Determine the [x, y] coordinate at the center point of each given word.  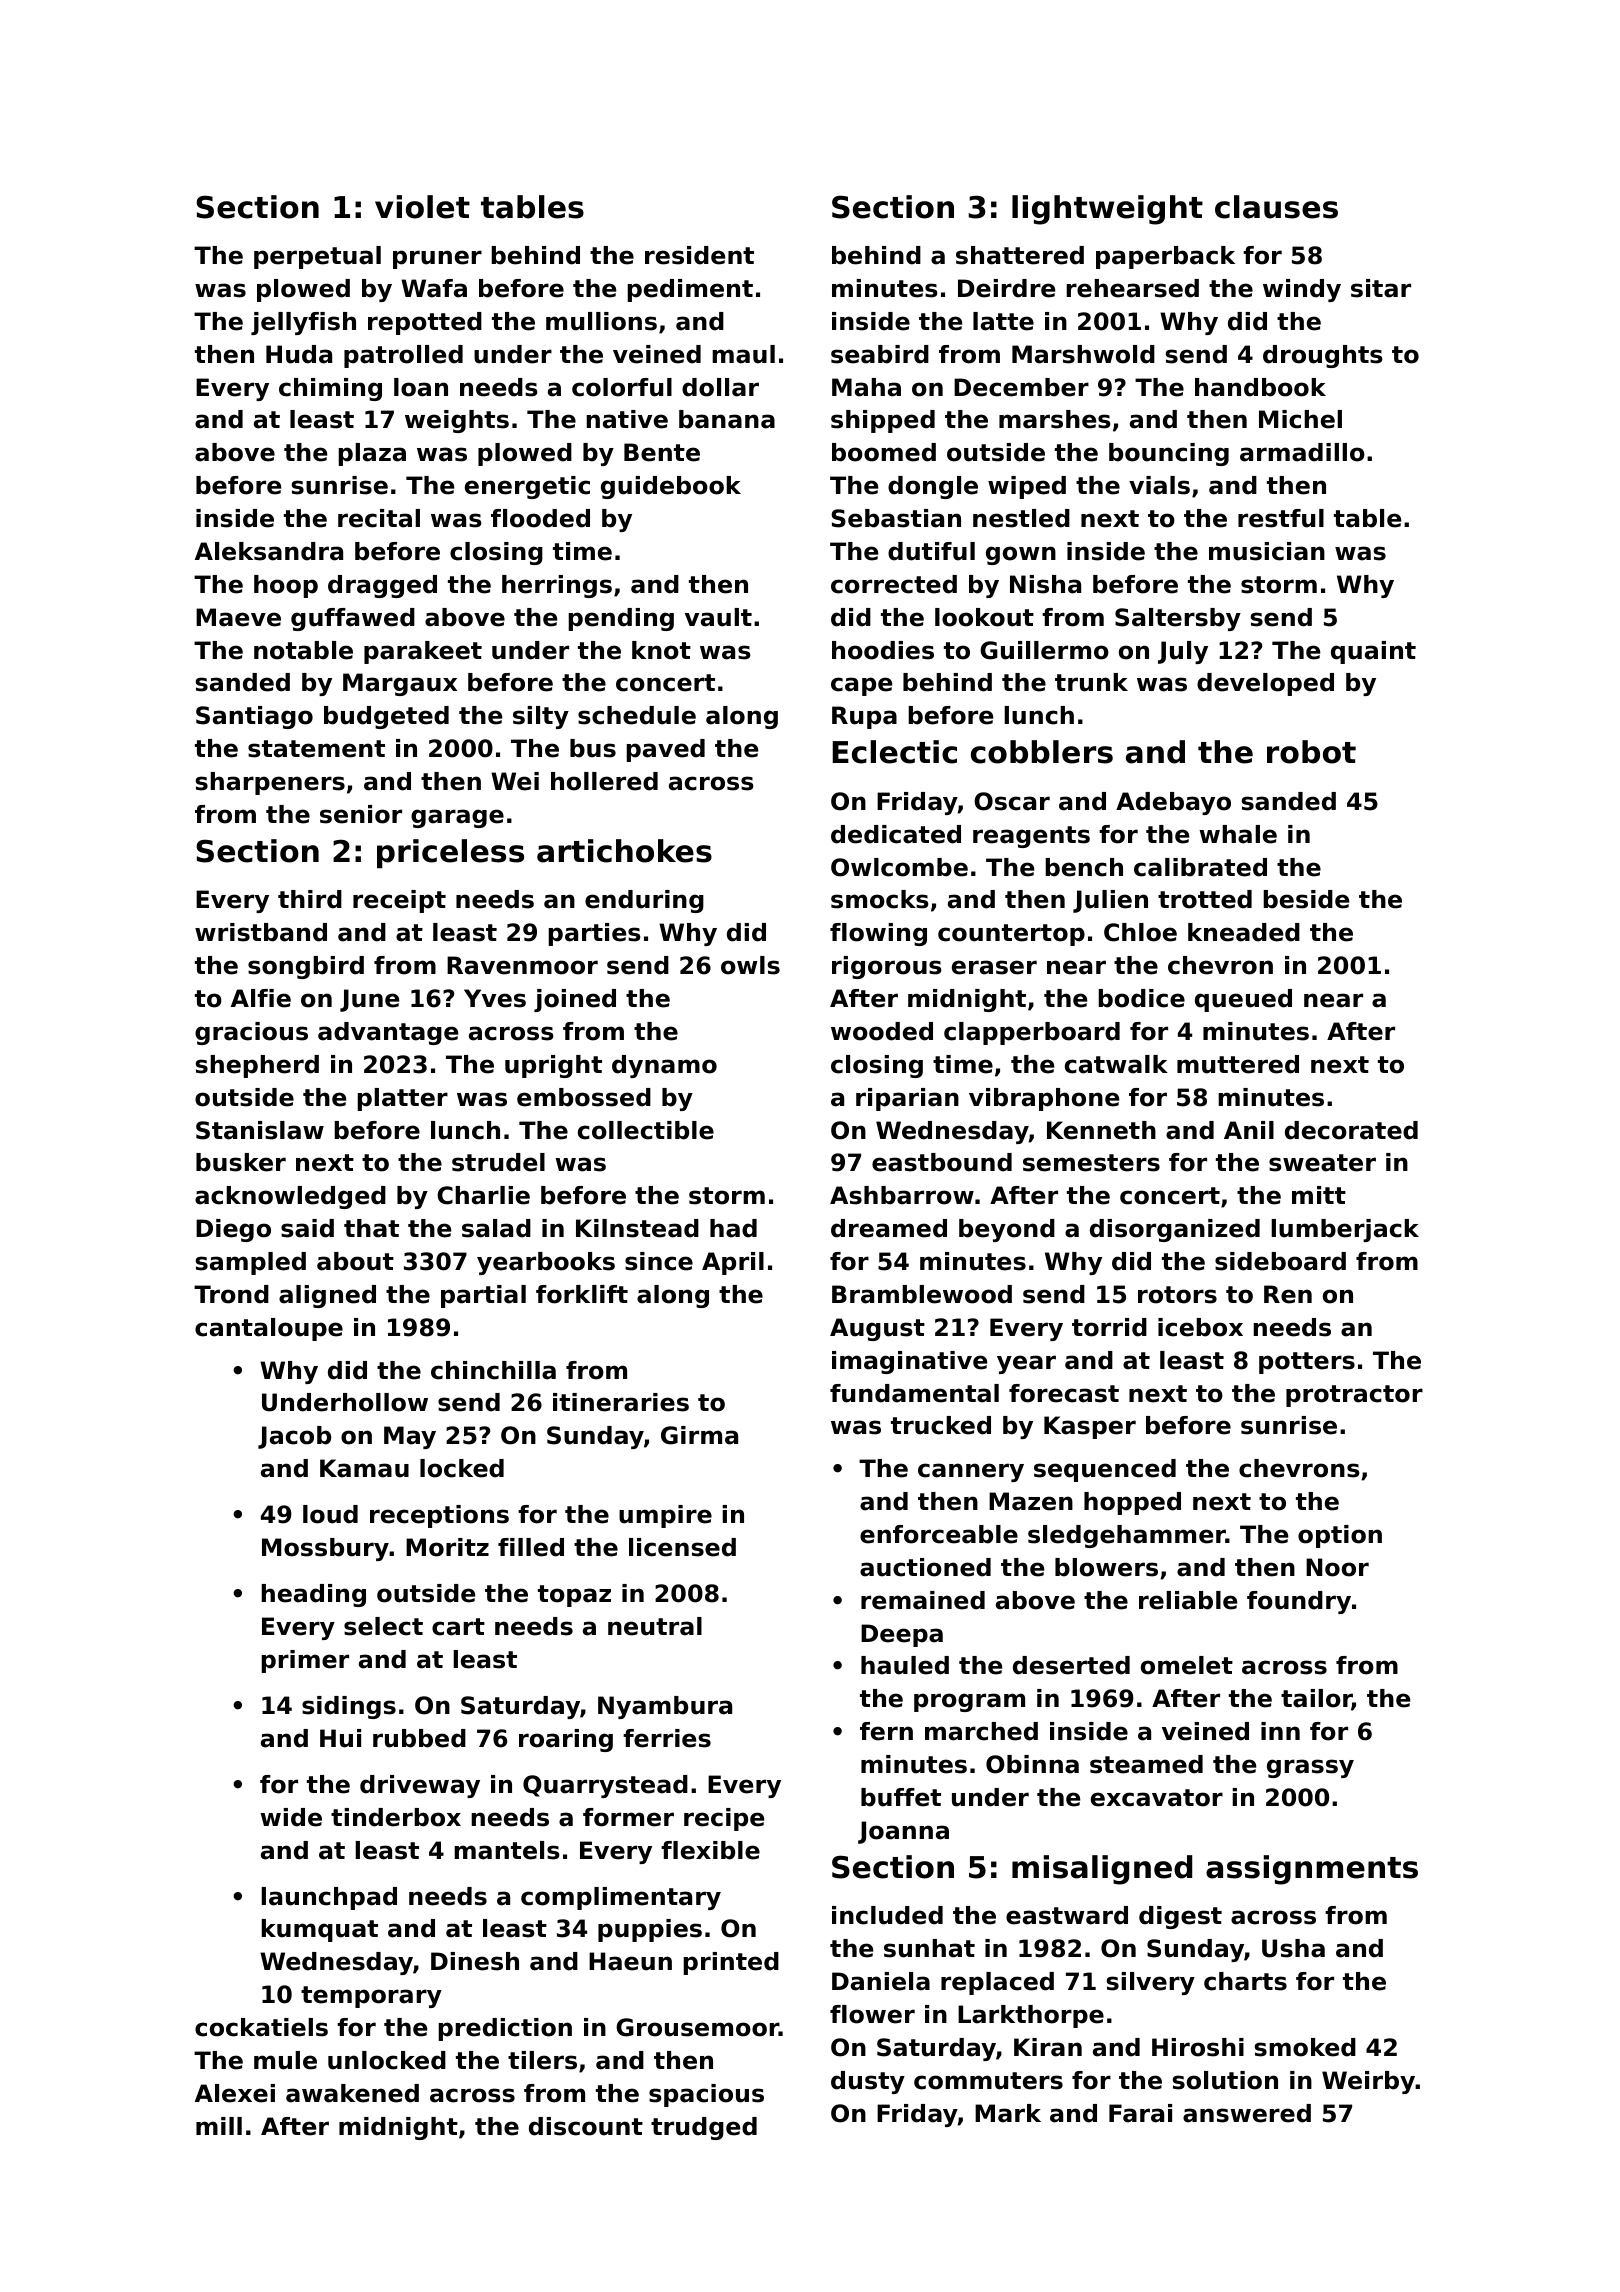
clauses [1276, 207]
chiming [330, 389]
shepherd [257, 1066]
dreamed [889, 1228]
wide [291, 1817]
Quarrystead [605, 1786]
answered [1247, 2113]
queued [1243, 1000]
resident [699, 255]
